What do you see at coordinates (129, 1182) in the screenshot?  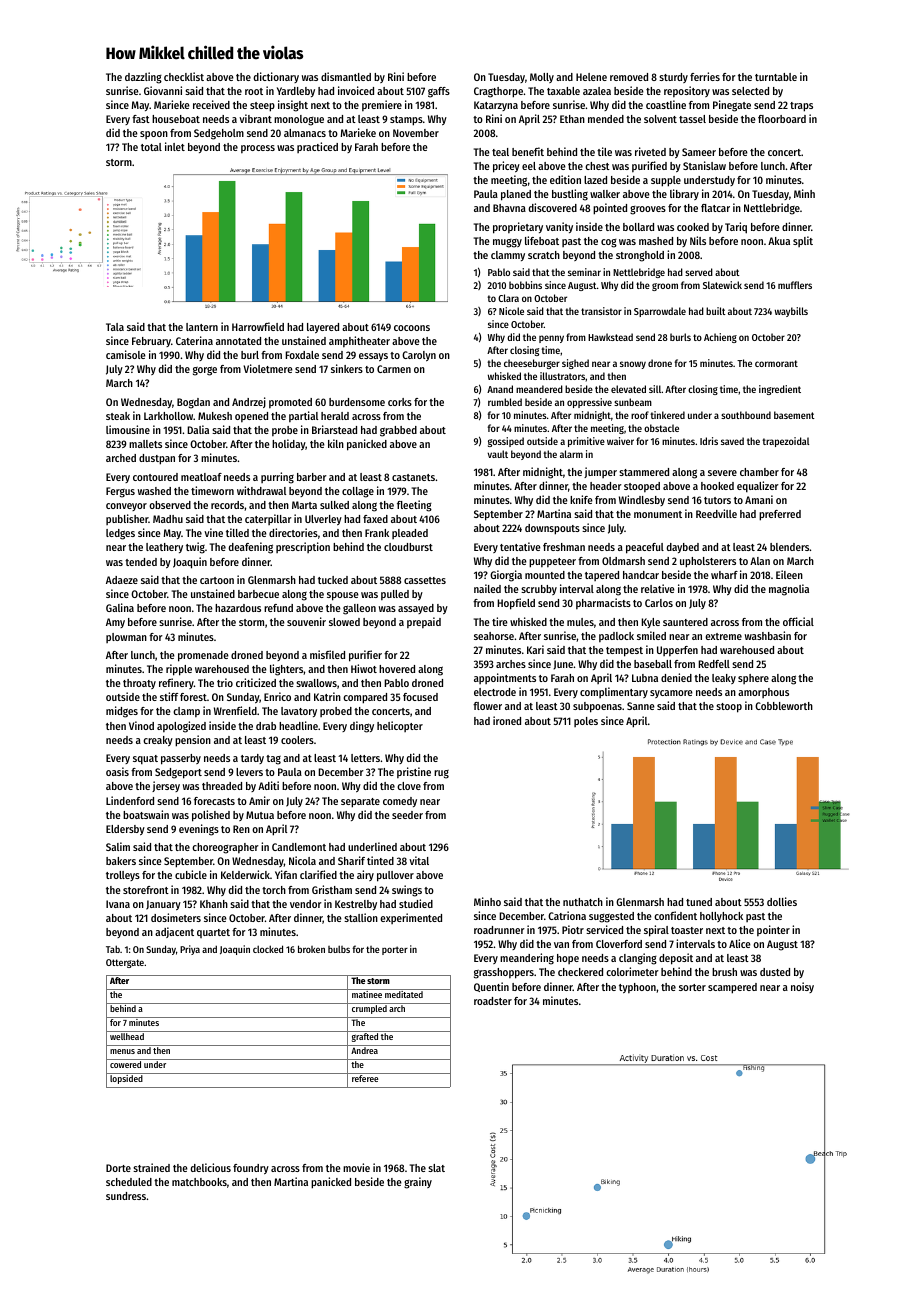 I see `scheduled` at bounding box center [129, 1182].
